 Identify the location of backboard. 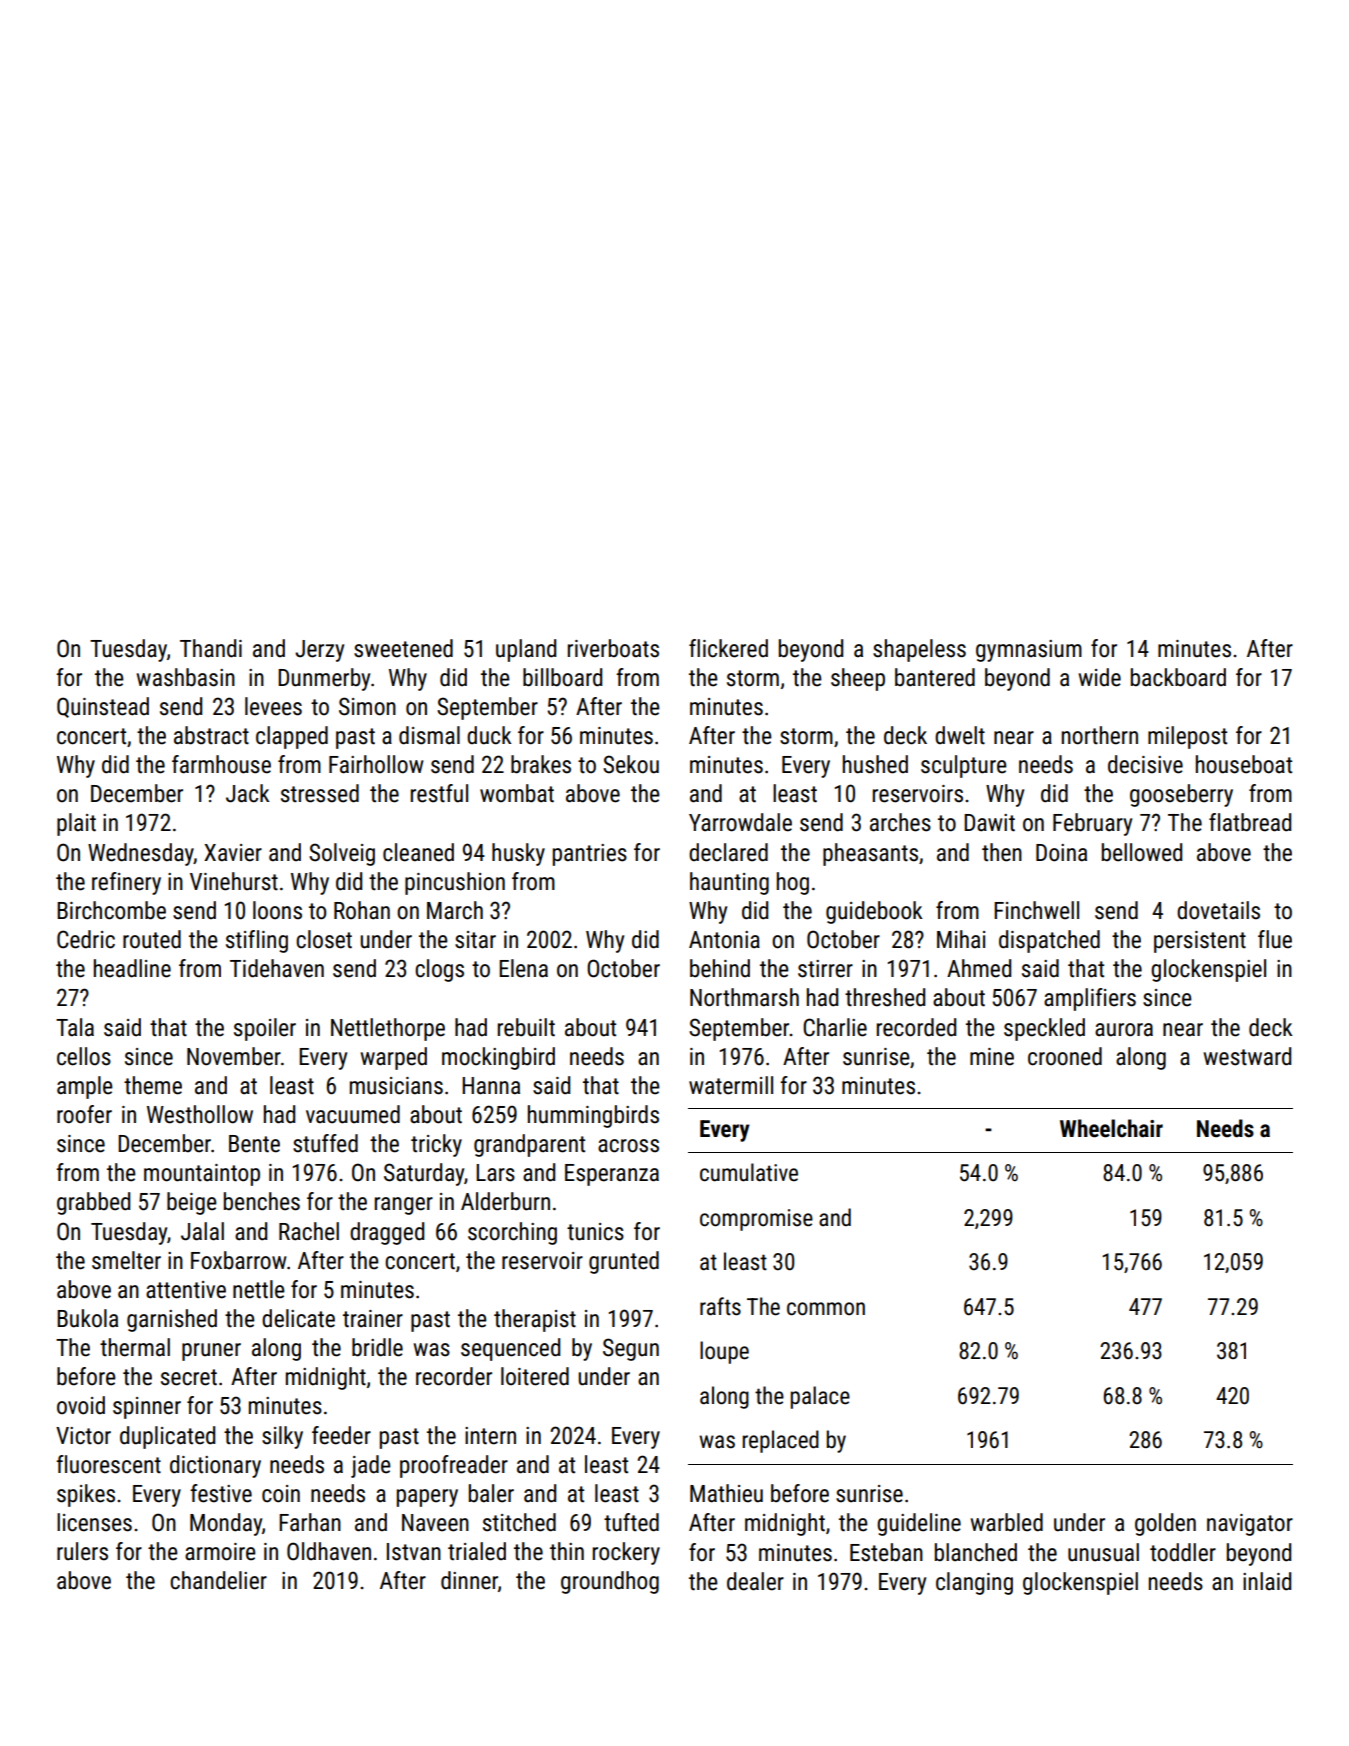
(1178, 677).
